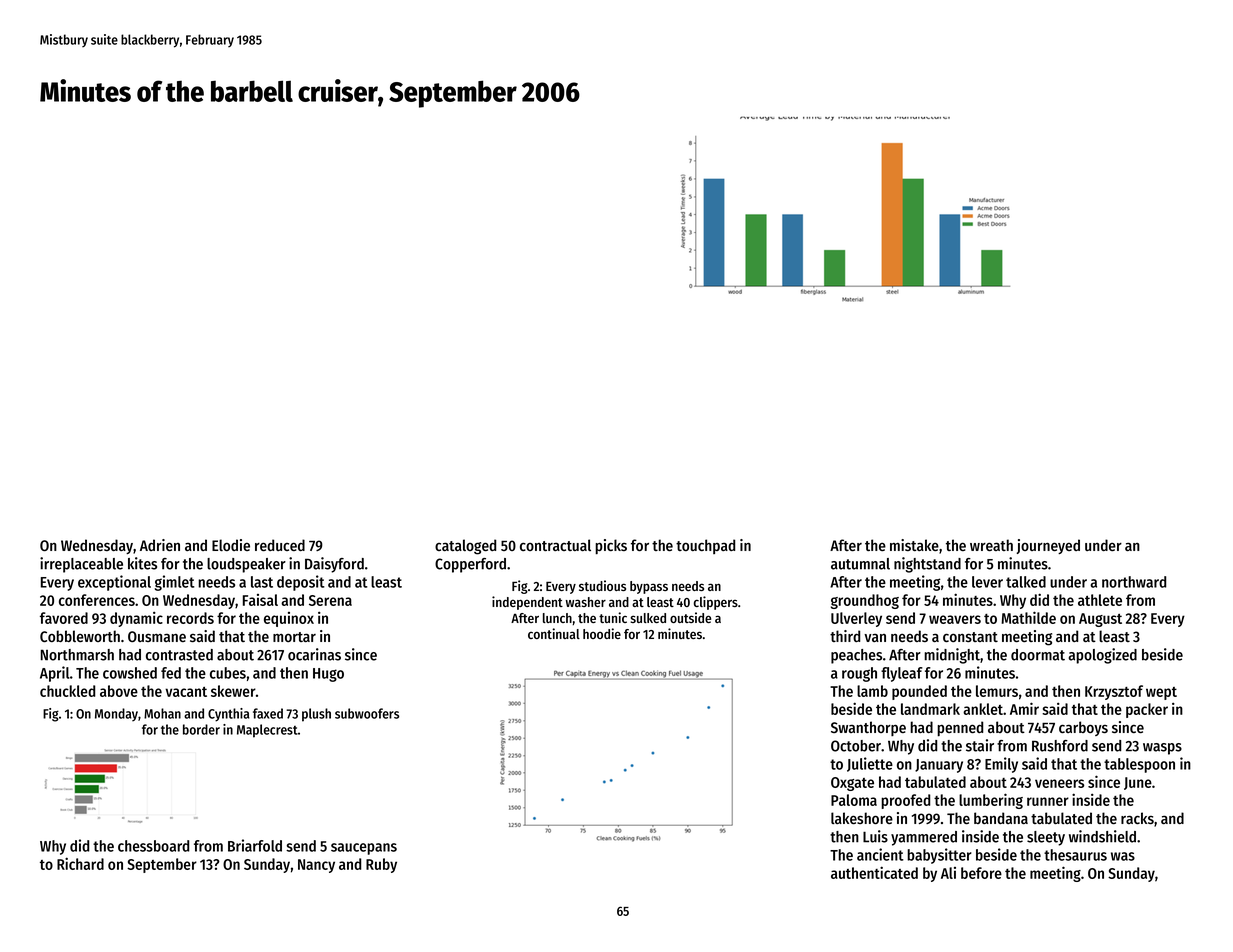 The height and width of the document is (952, 1233). Describe the element at coordinates (80, 863) in the document. I see `Richard` at that location.
